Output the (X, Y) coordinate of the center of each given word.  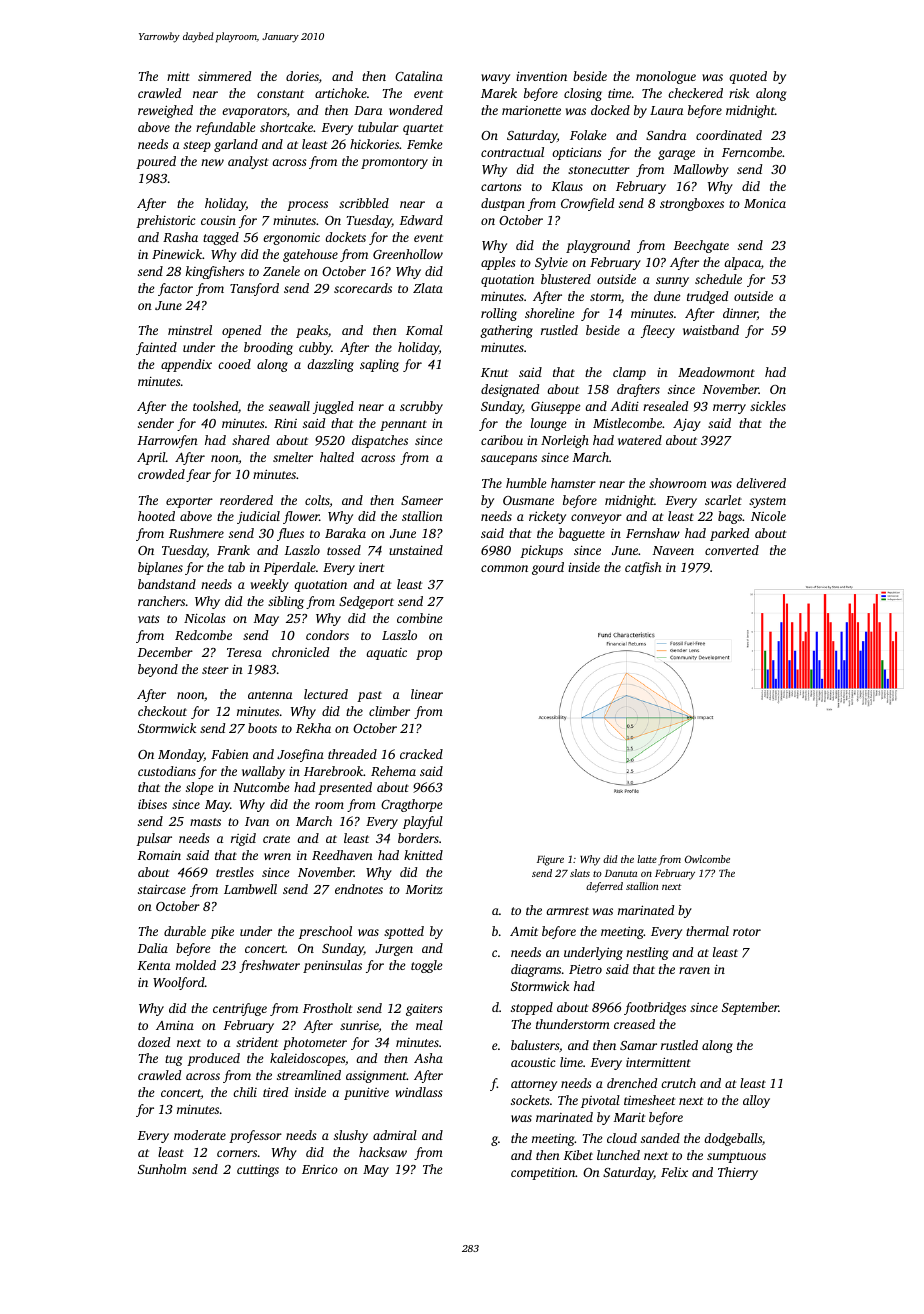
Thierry (738, 1173)
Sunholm (162, 1169)
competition (543, 1173)
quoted (748, 77)
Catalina (419, 76)
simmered (224, 76)
